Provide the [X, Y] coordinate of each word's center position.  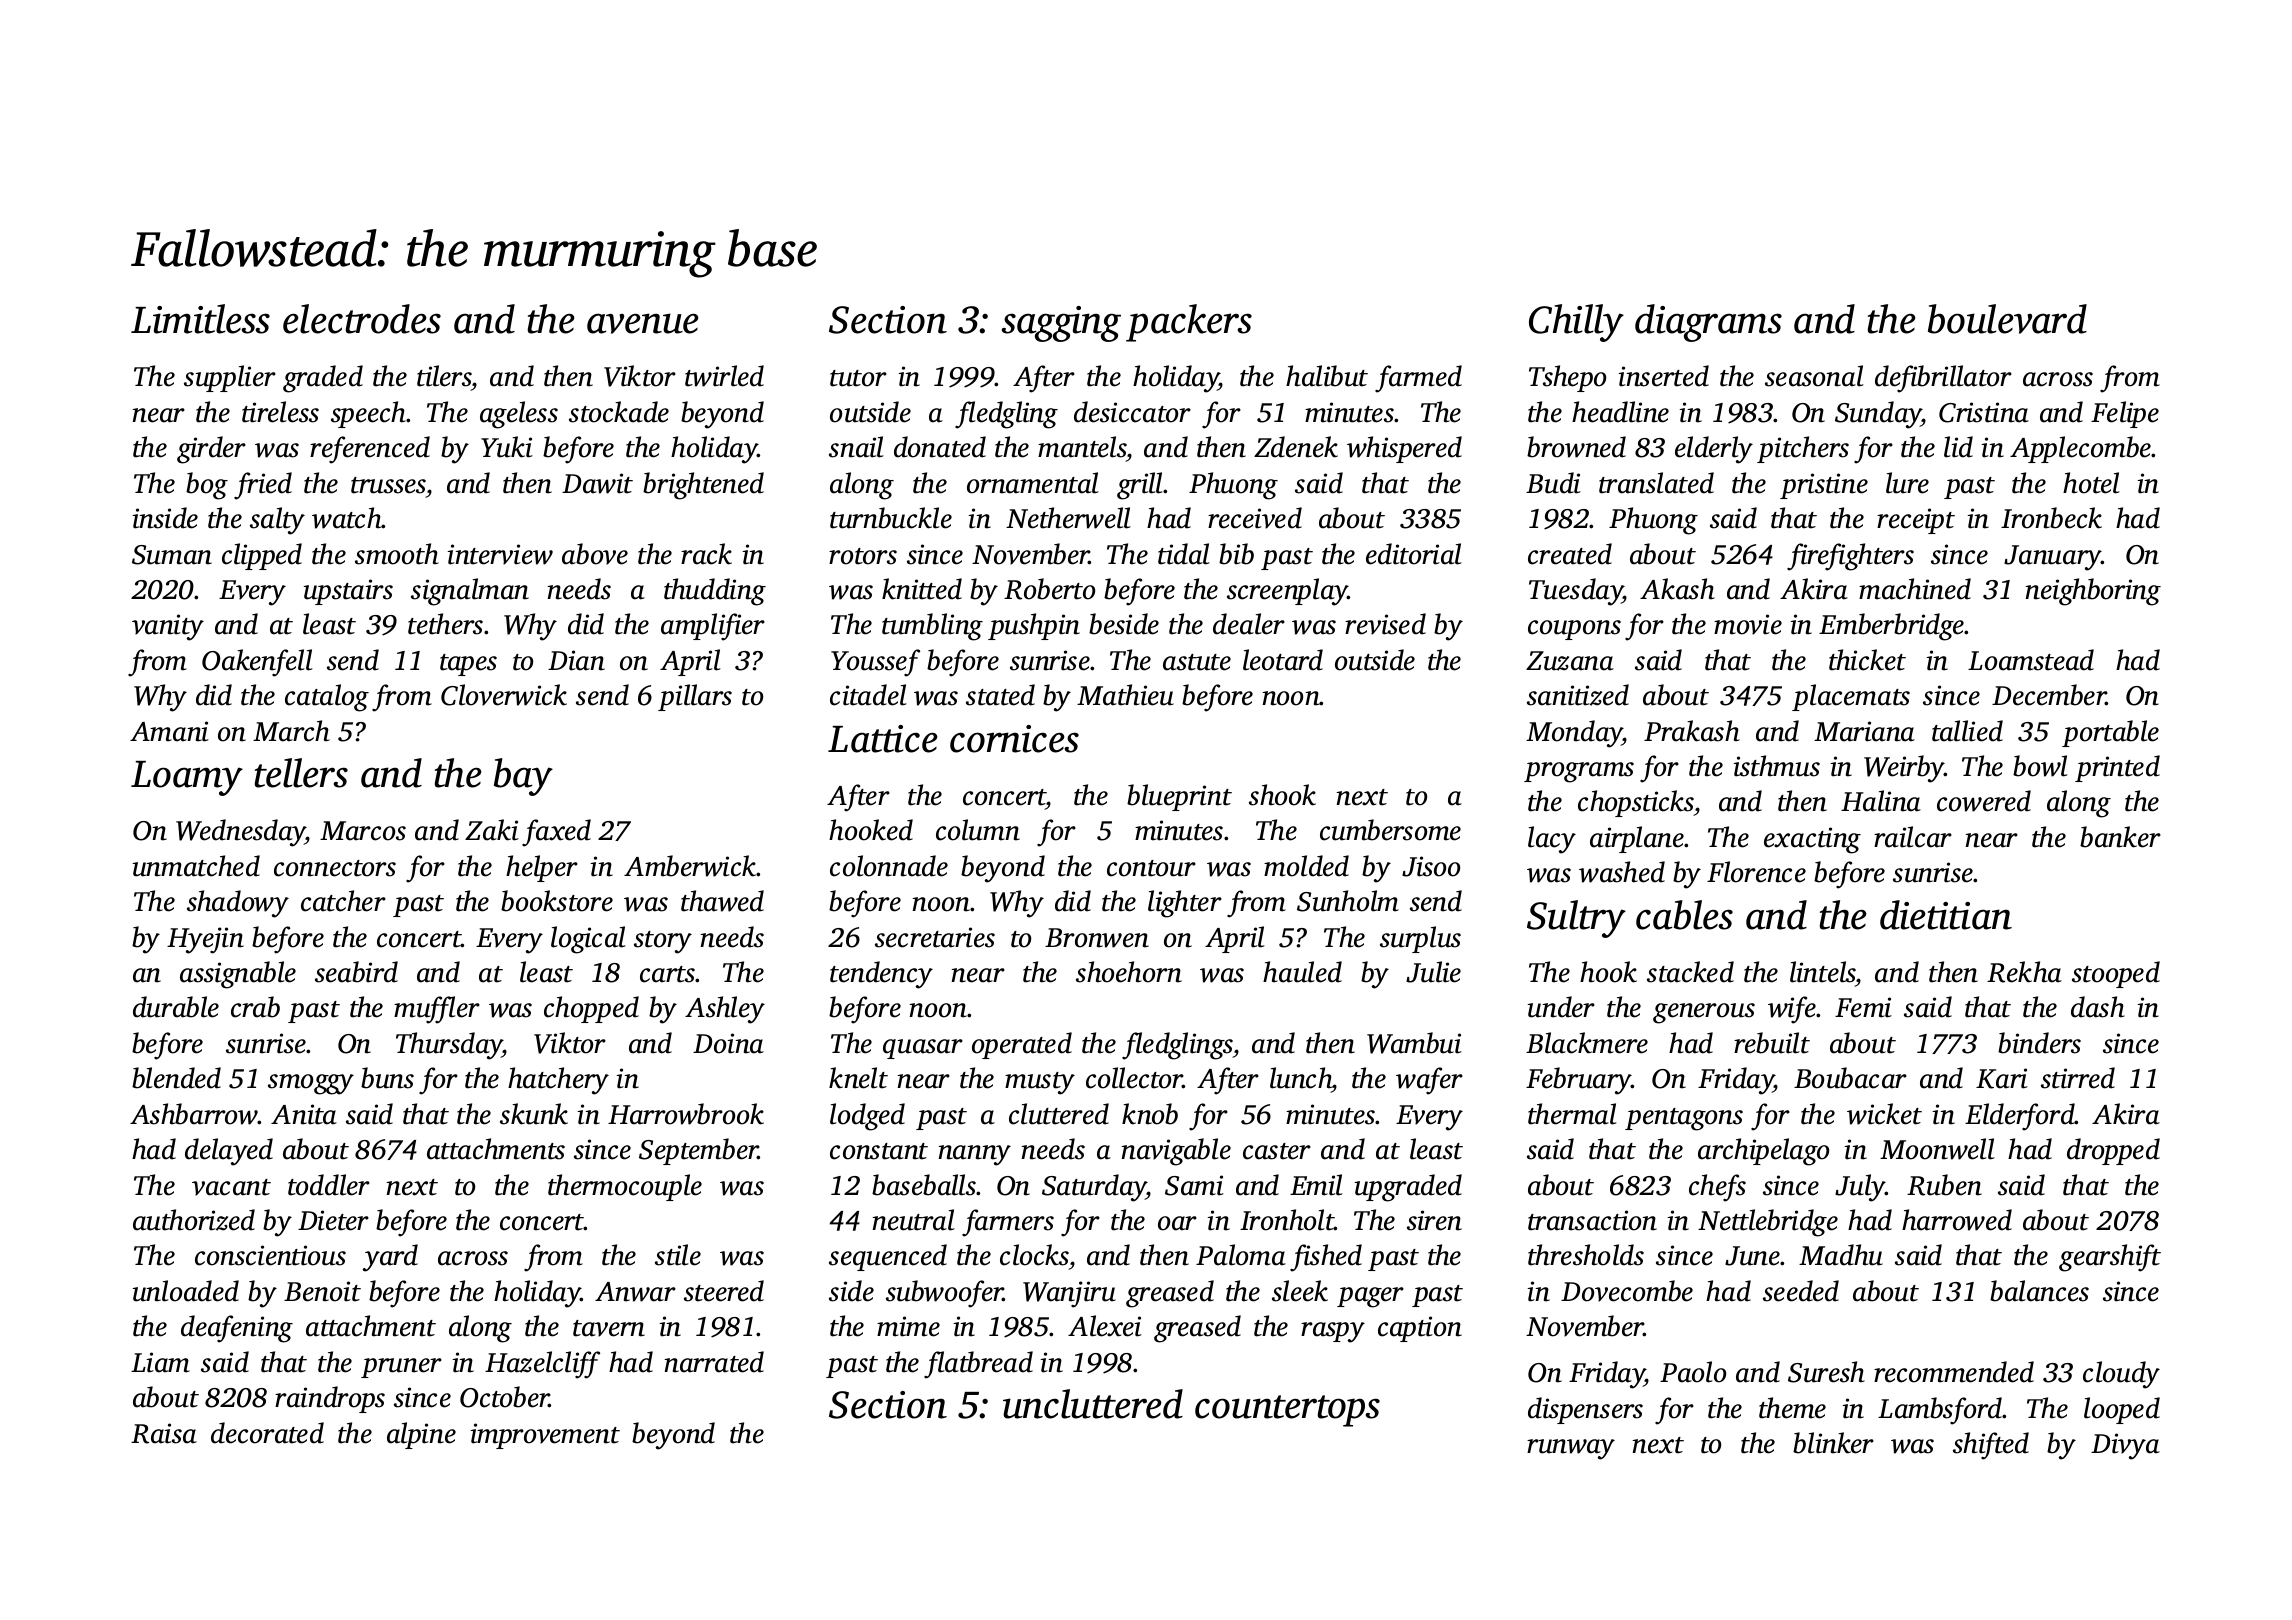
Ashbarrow [194, 1114]
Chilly [1576, 323]
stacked [1690, 972]
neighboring [2093, 592]
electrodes [362, 319]
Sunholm [1348, 901]
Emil [1316, 1185]
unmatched [196, 866]
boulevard [2007, 319]
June [1753, 1256]
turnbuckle [891, 518]
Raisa [164, 1433]
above [595, 554]
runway [1571, 1449]
